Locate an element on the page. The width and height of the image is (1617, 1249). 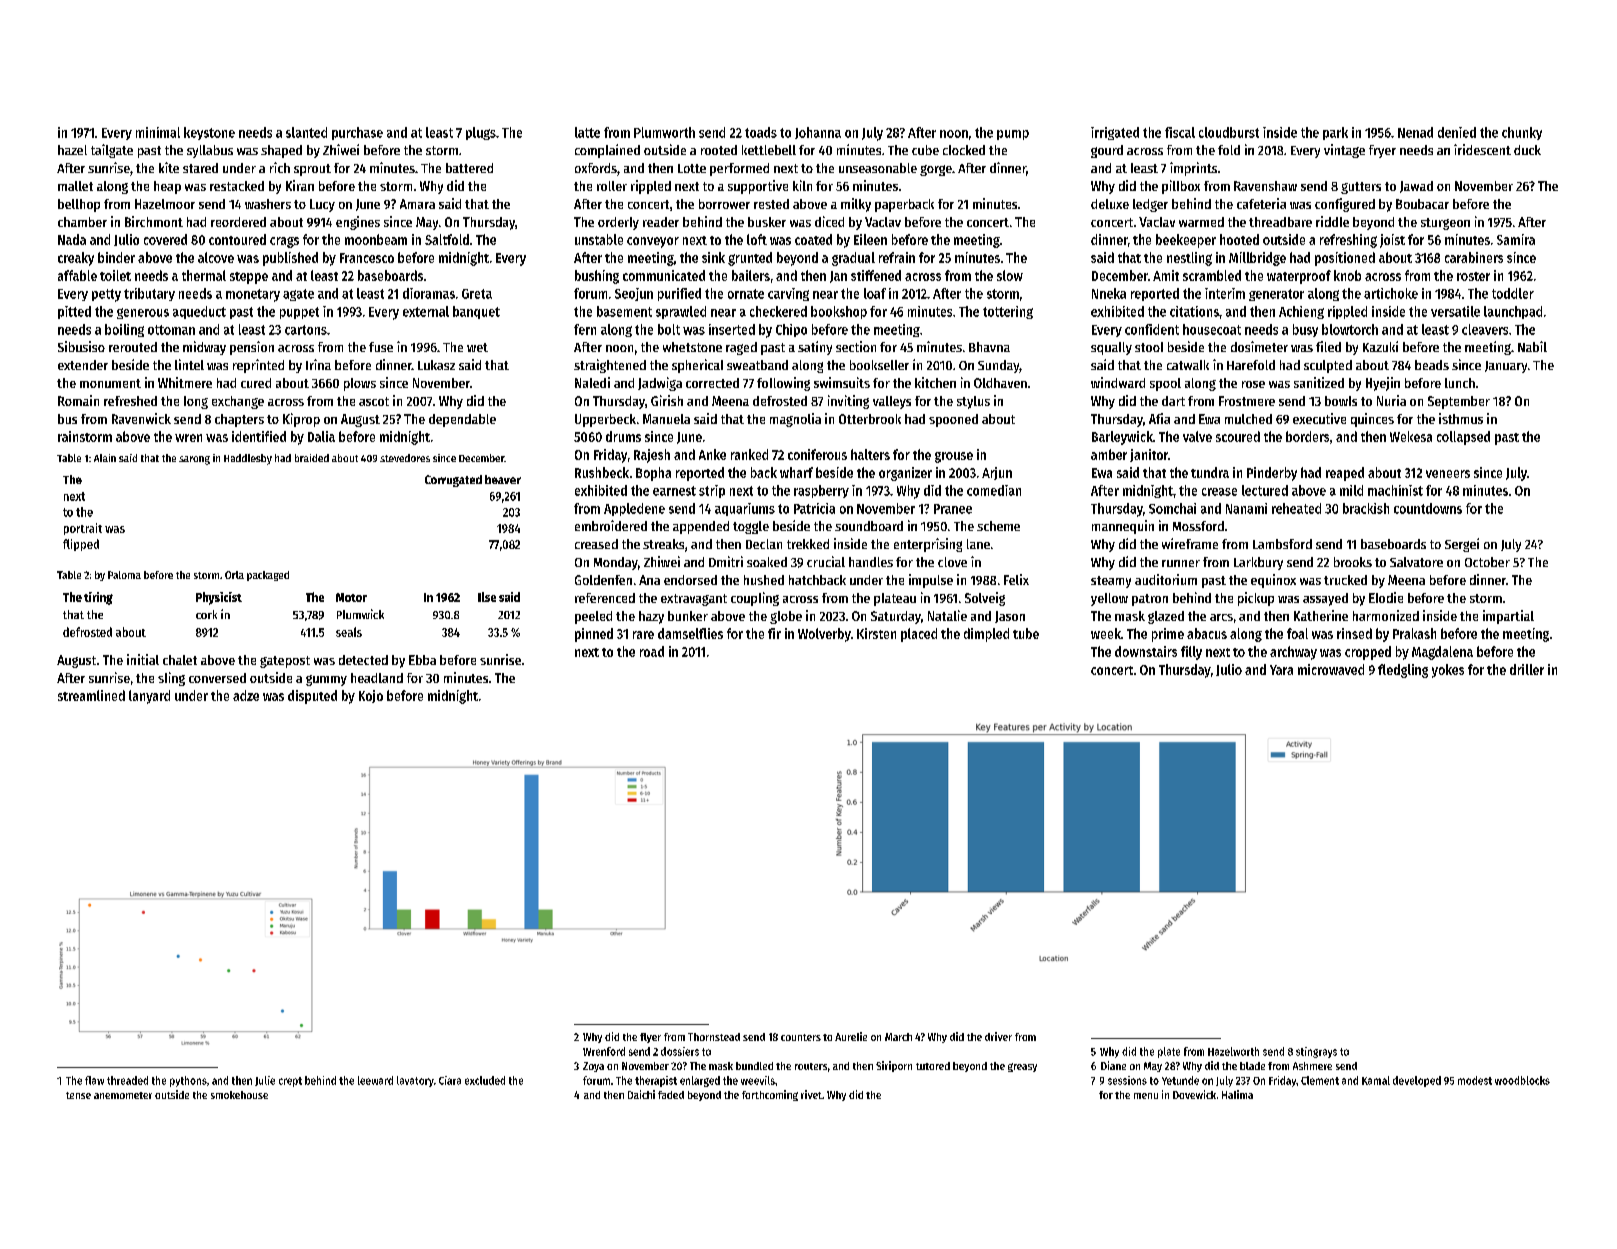
Amara is located at coordinates (417, 204).
